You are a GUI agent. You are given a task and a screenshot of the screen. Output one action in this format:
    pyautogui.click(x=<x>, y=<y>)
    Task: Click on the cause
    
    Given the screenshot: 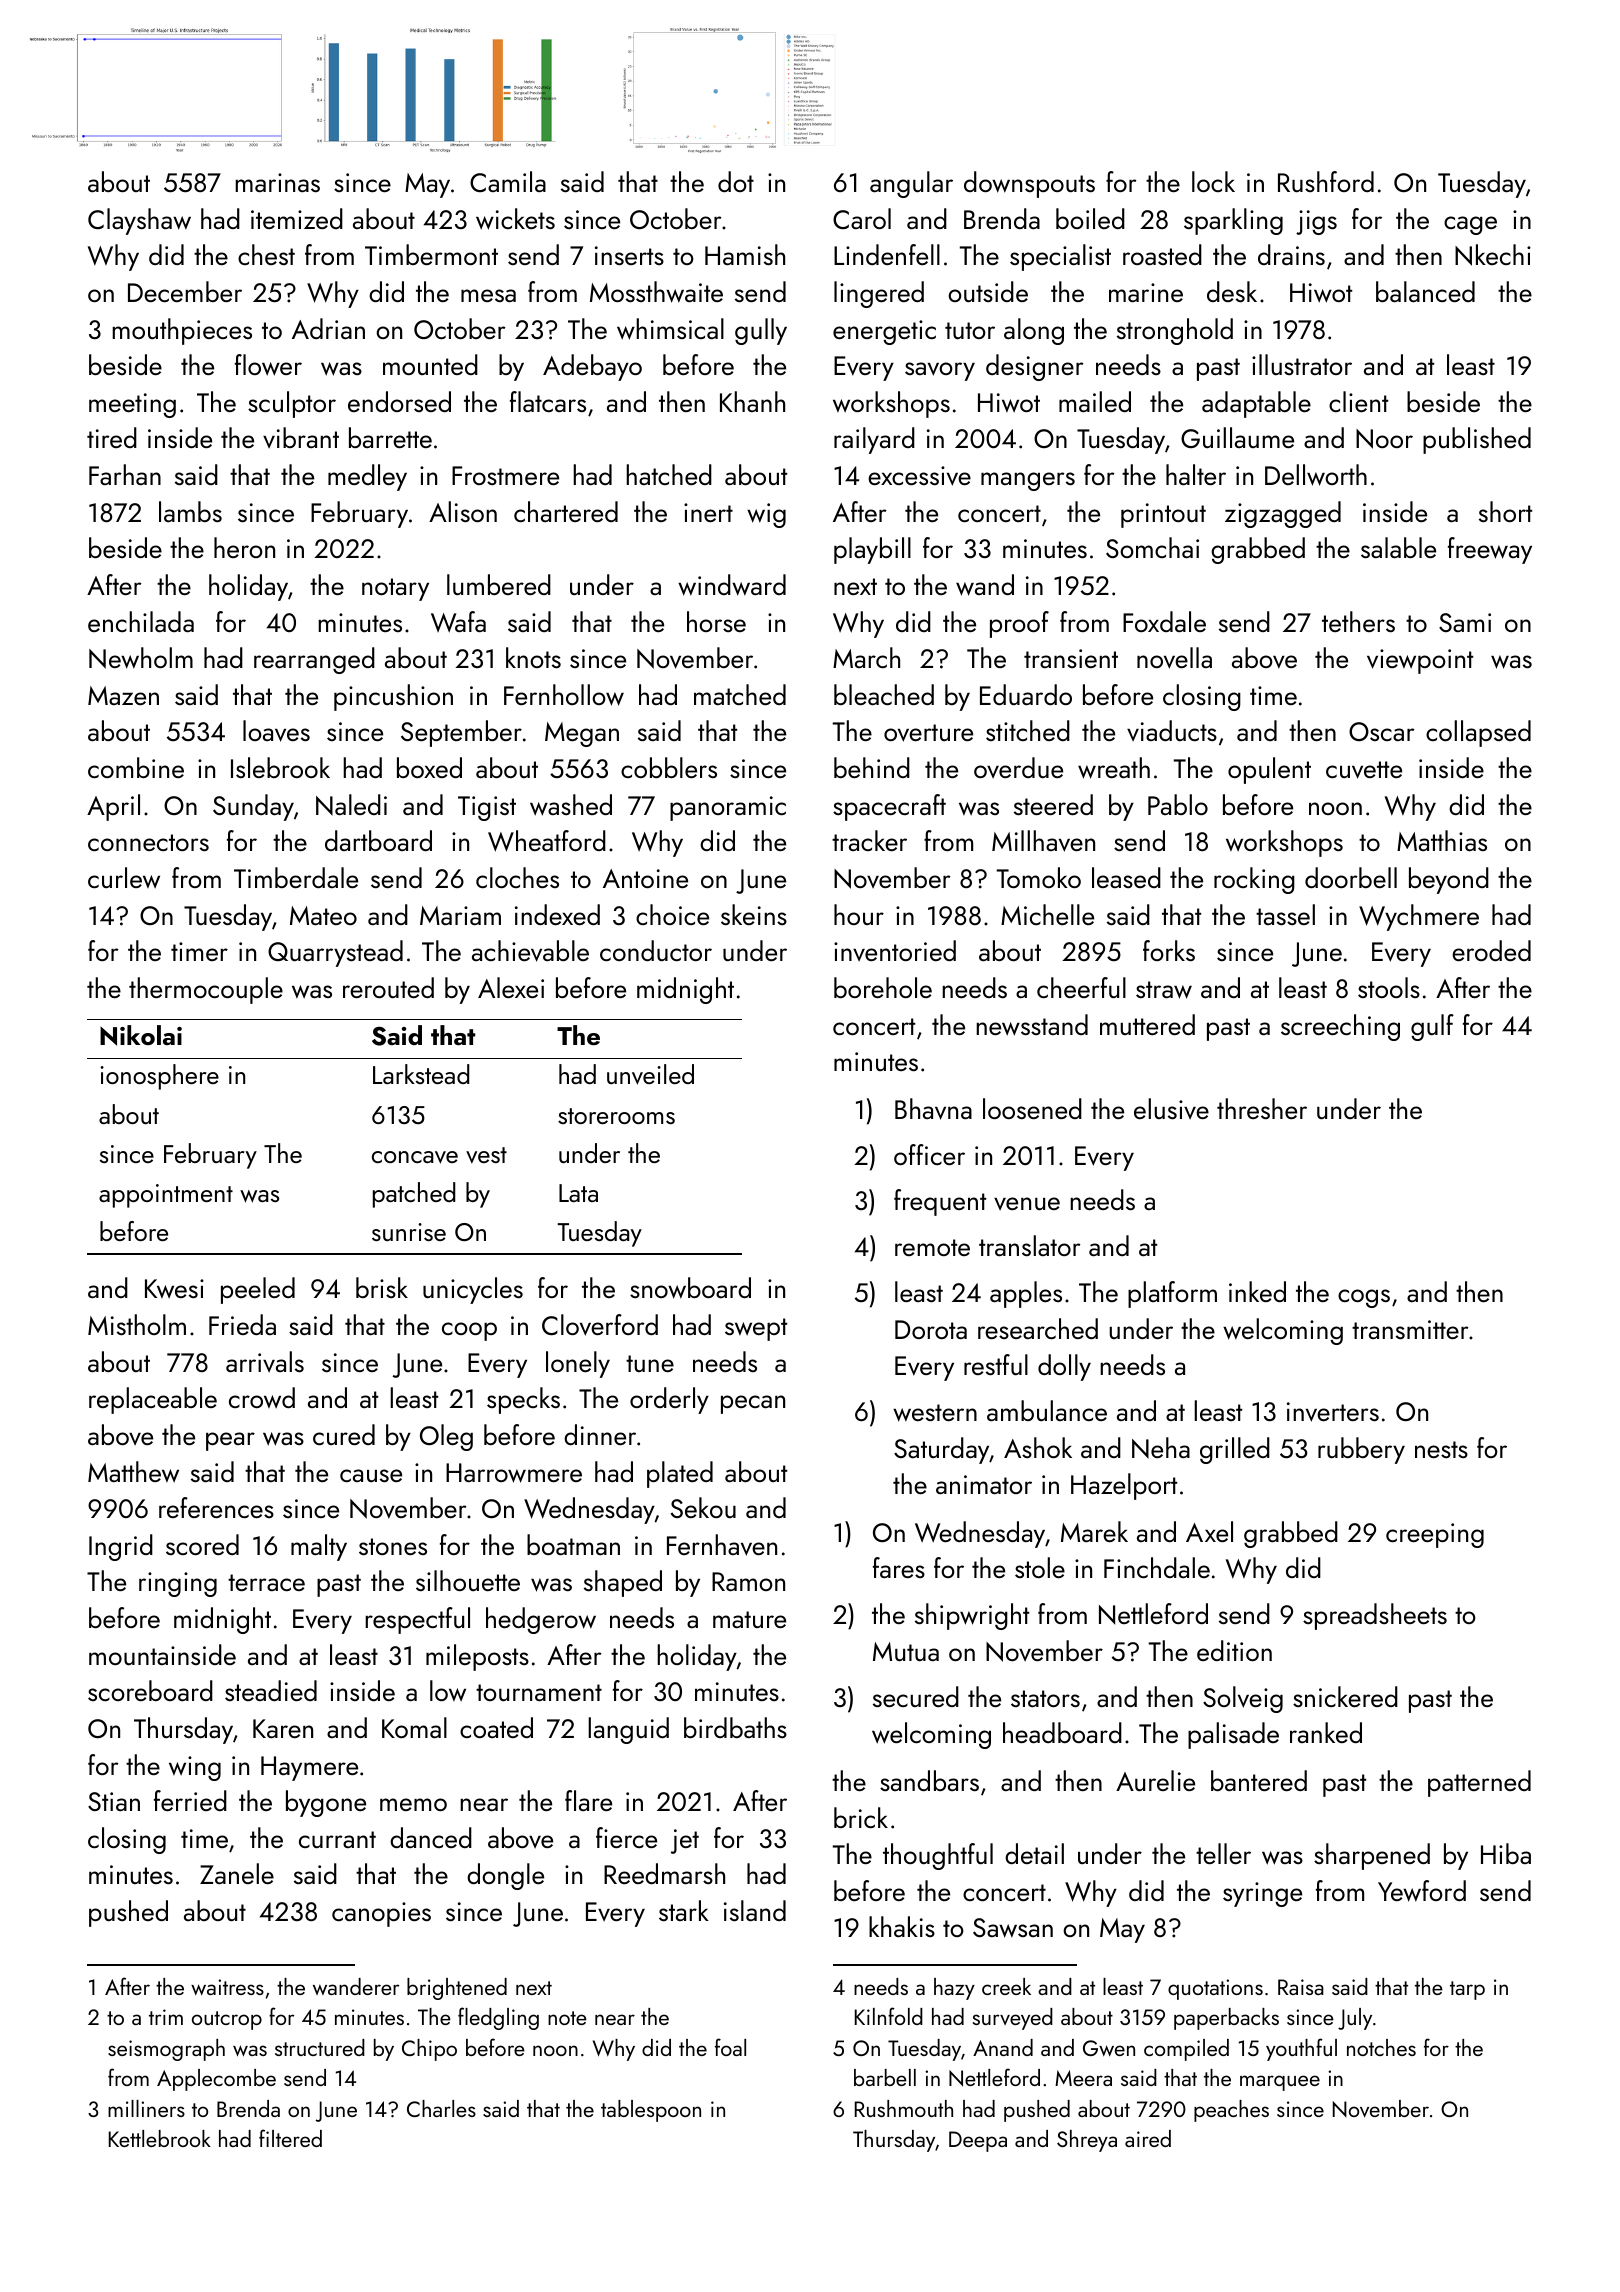 What is the action you would take?
    pyautogui.click(x=371, y=1475)
